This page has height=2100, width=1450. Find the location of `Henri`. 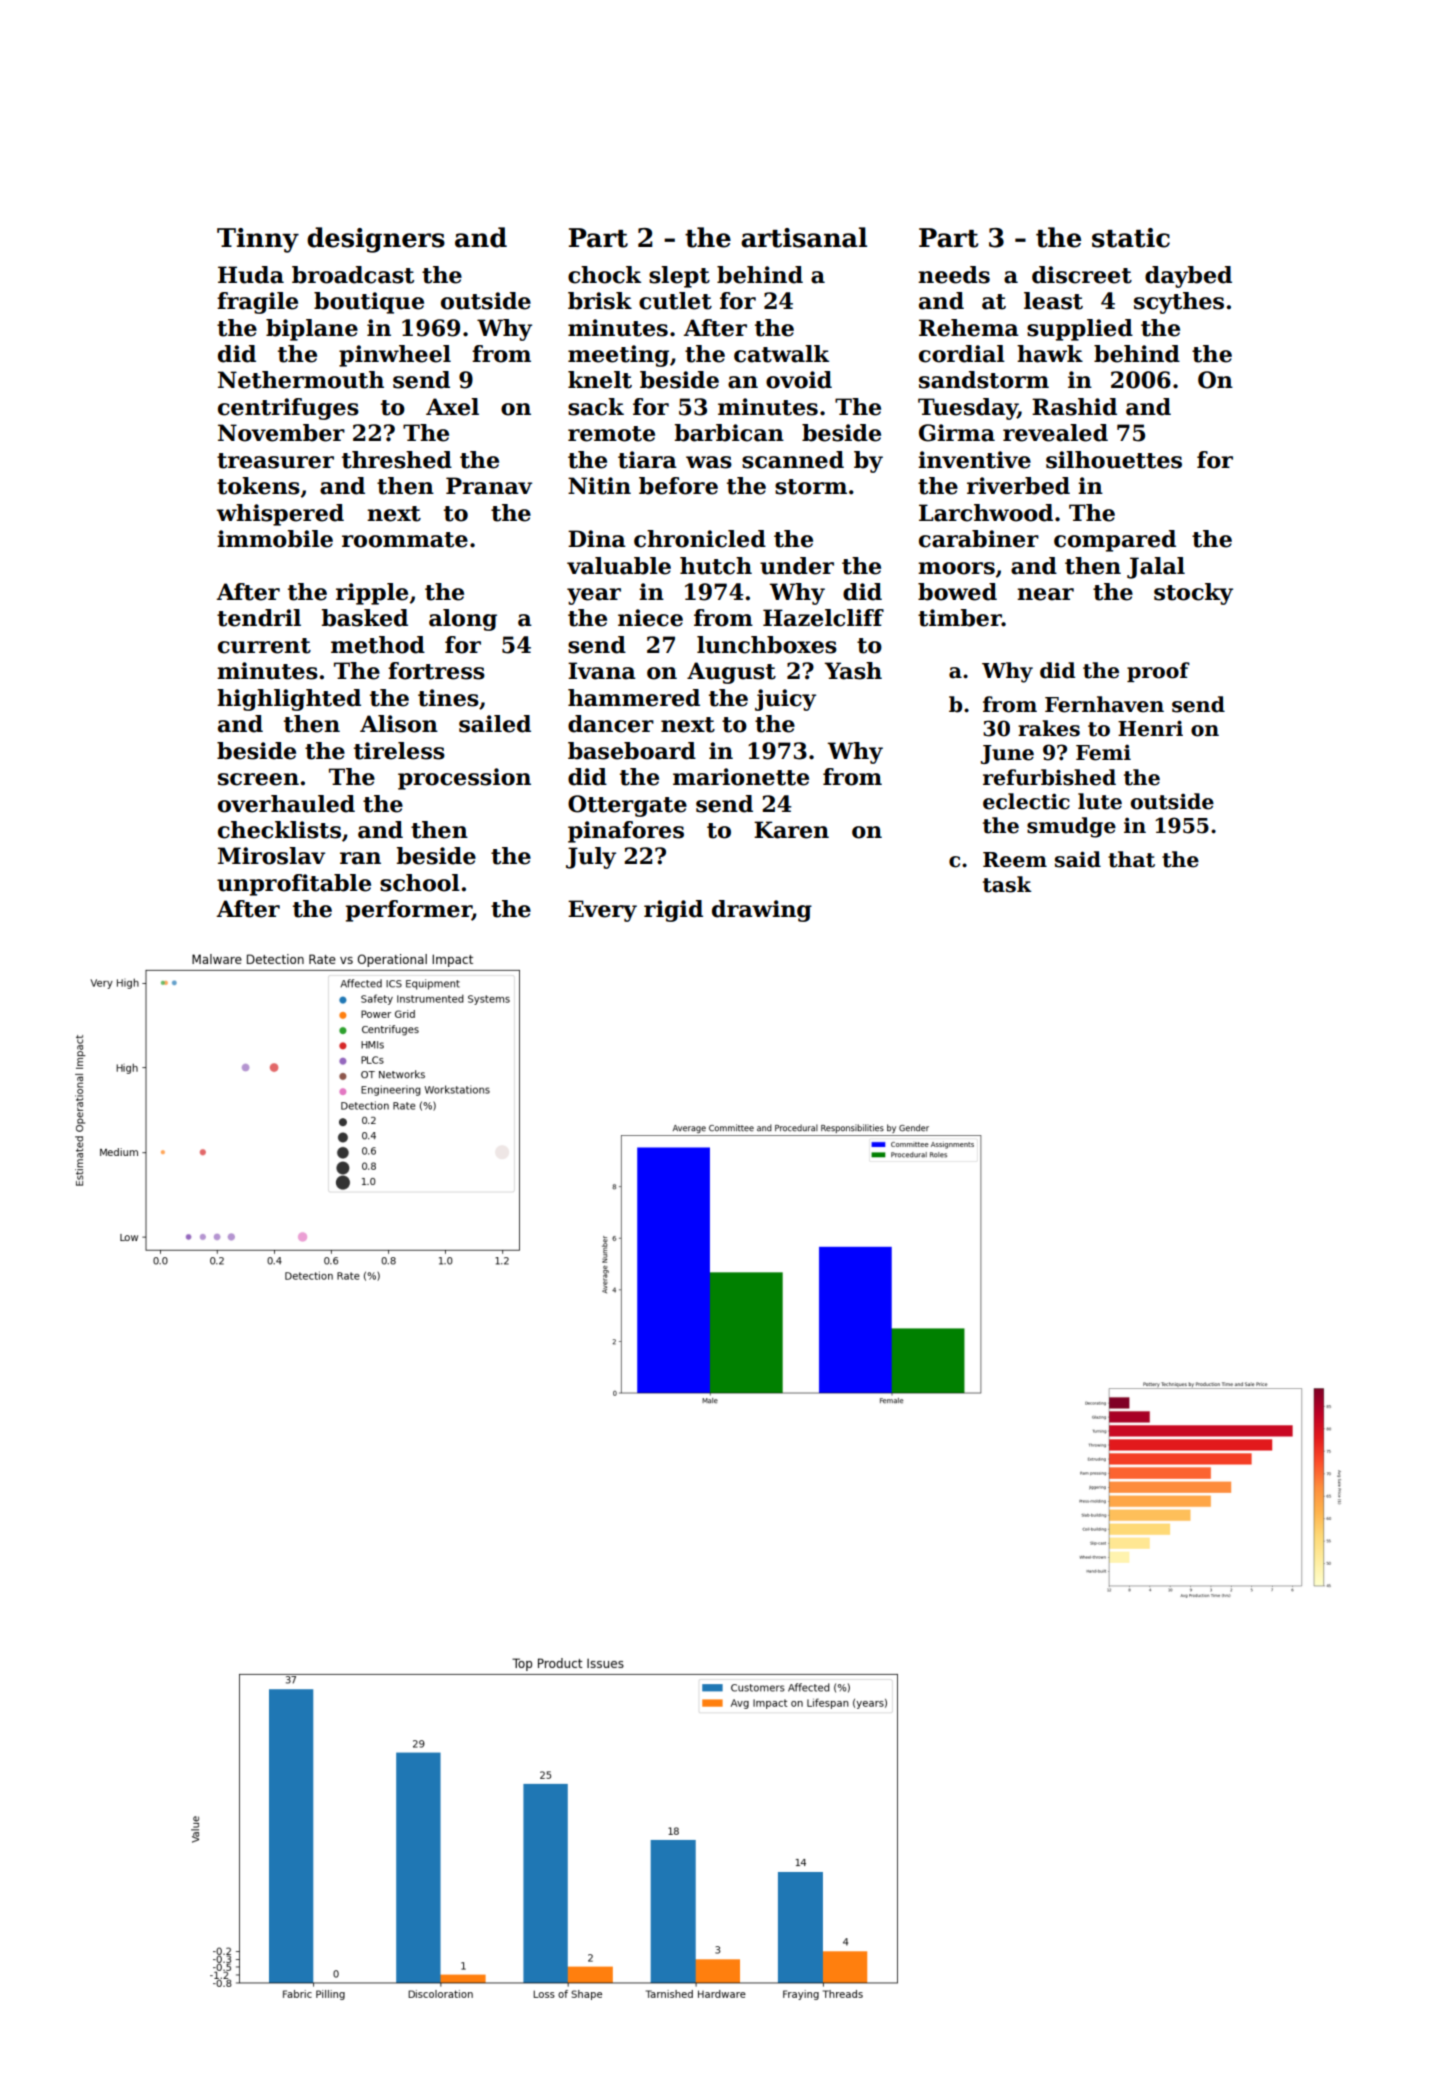

Henri is located at coordinates (1150, 728).
